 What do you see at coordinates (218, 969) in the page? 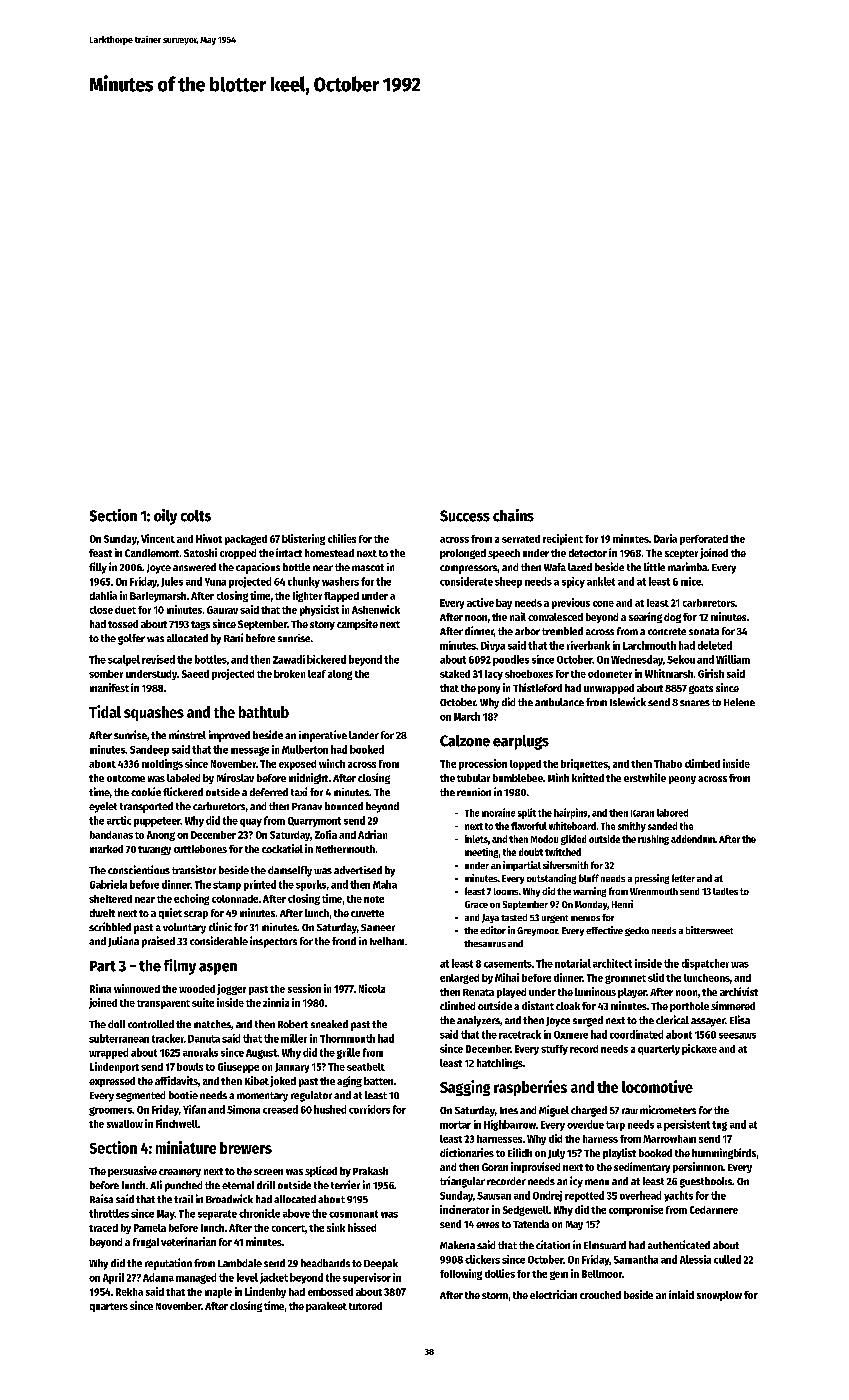
I see `aspen` at bounding box center [218, 969].
